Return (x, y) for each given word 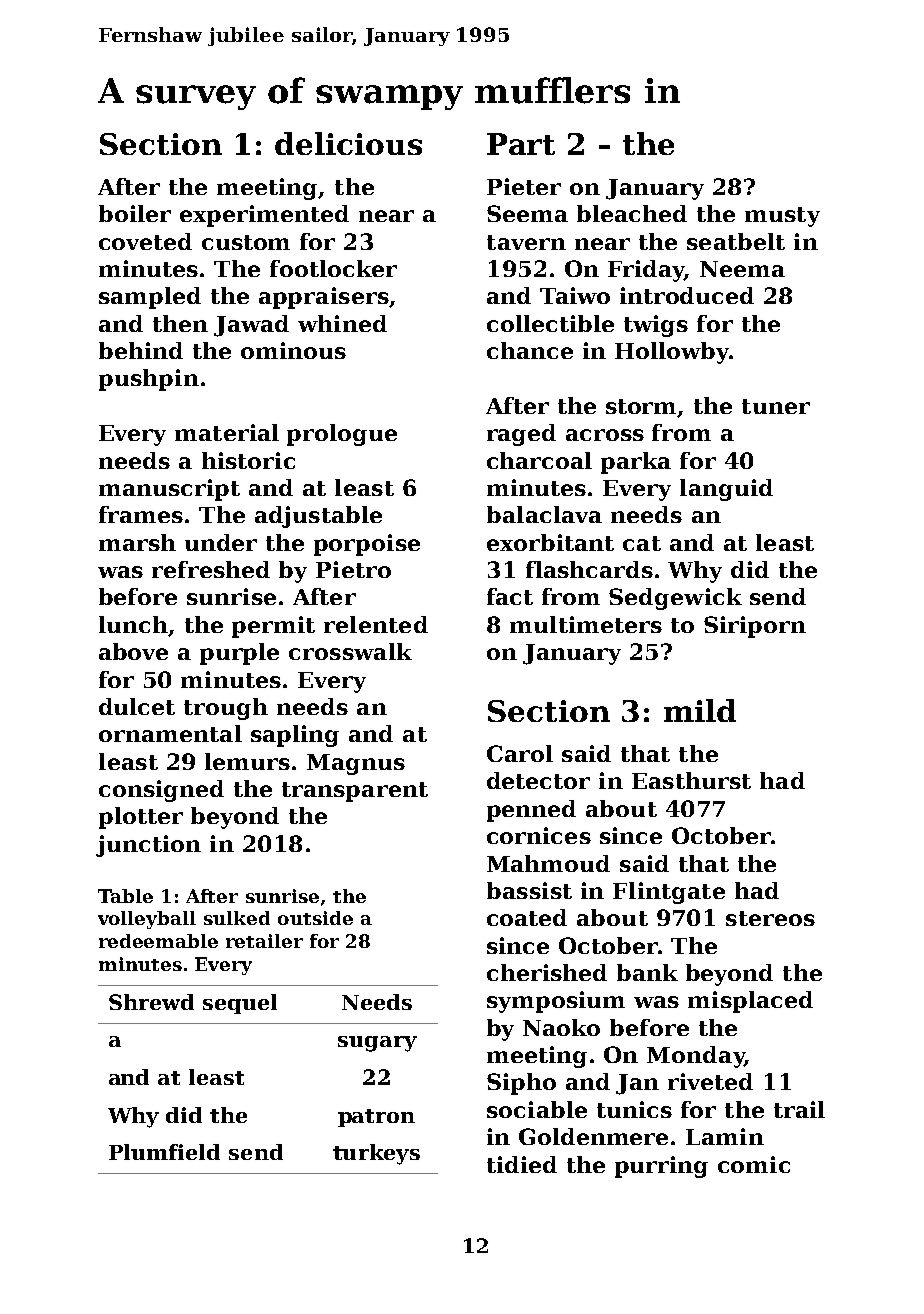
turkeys (376, 1154)
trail (799, 1109)
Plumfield (164, 1152)
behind (141, 350)
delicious (348, 143)
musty (782, 217)
